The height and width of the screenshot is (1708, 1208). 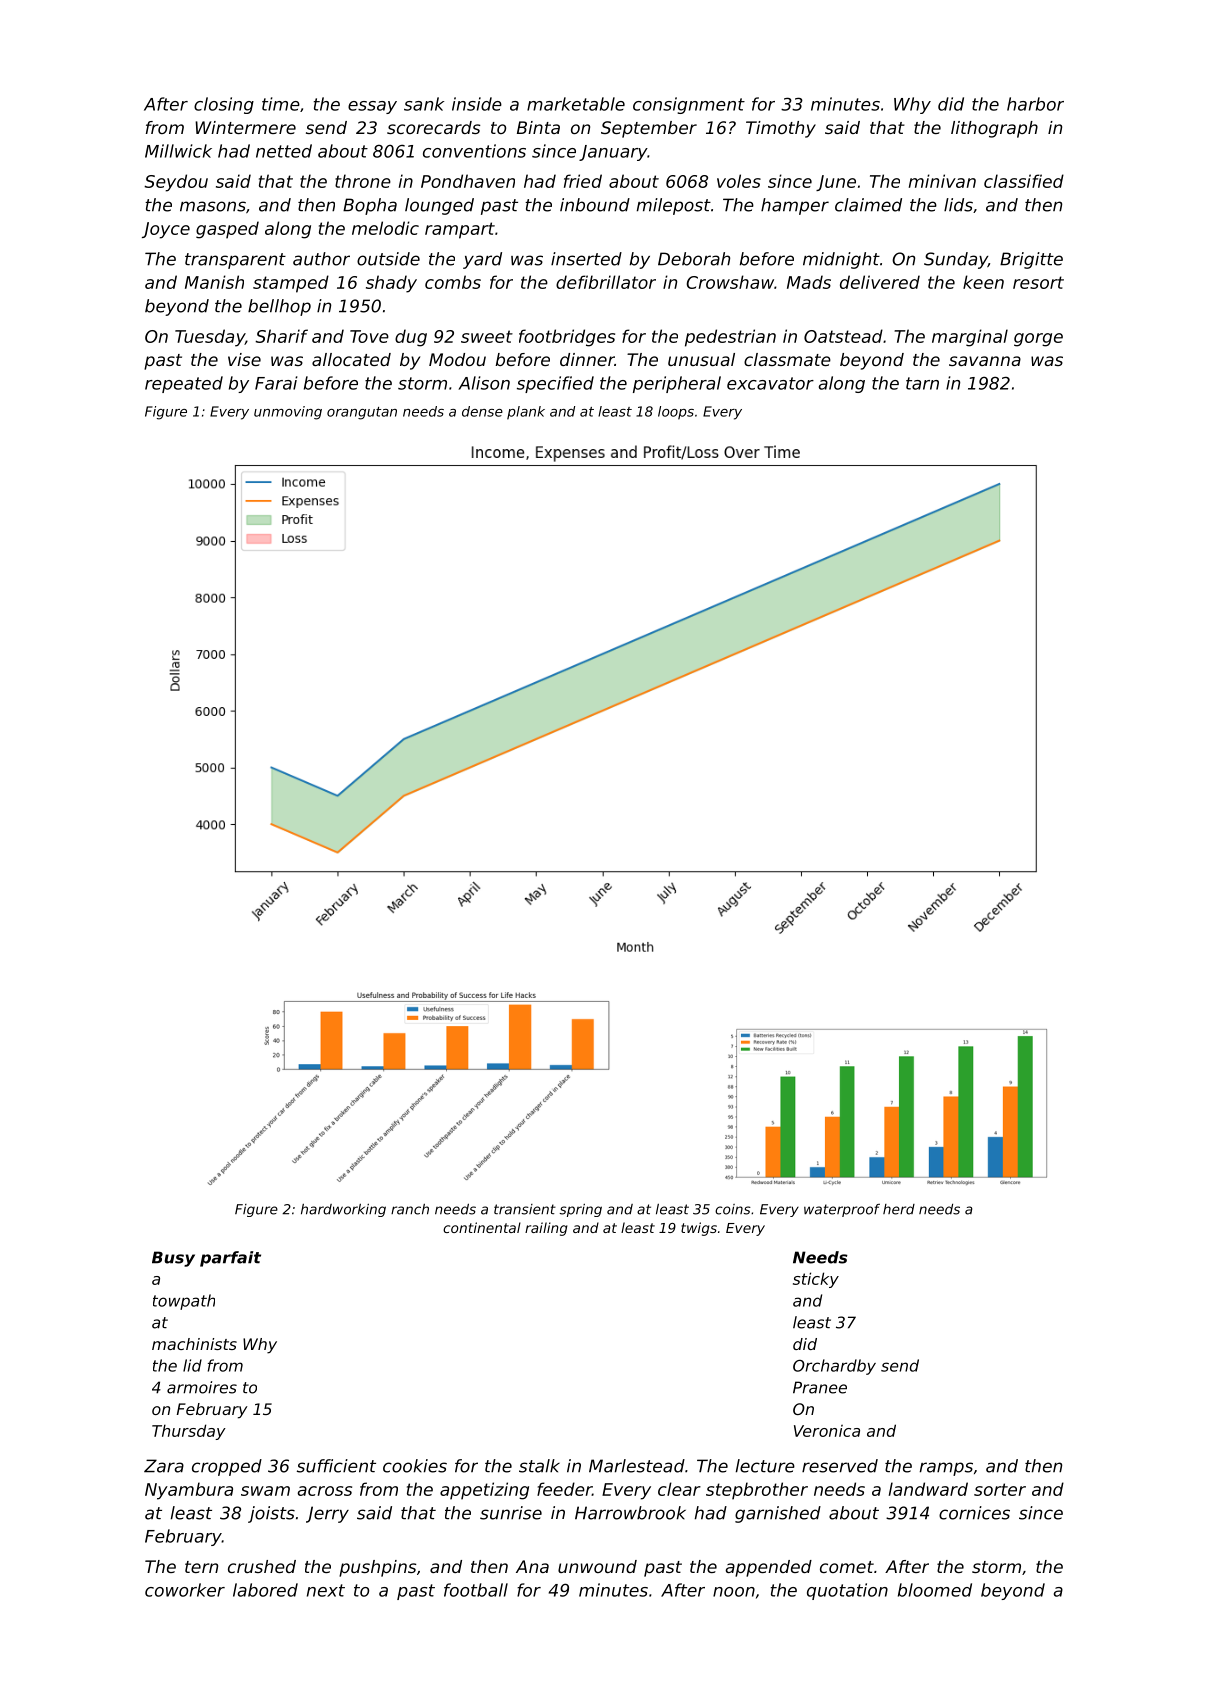 What do you see at coordinates (202, 1387) in the screenshot?
I see `armoires` at bounding box center [202, 1387].
